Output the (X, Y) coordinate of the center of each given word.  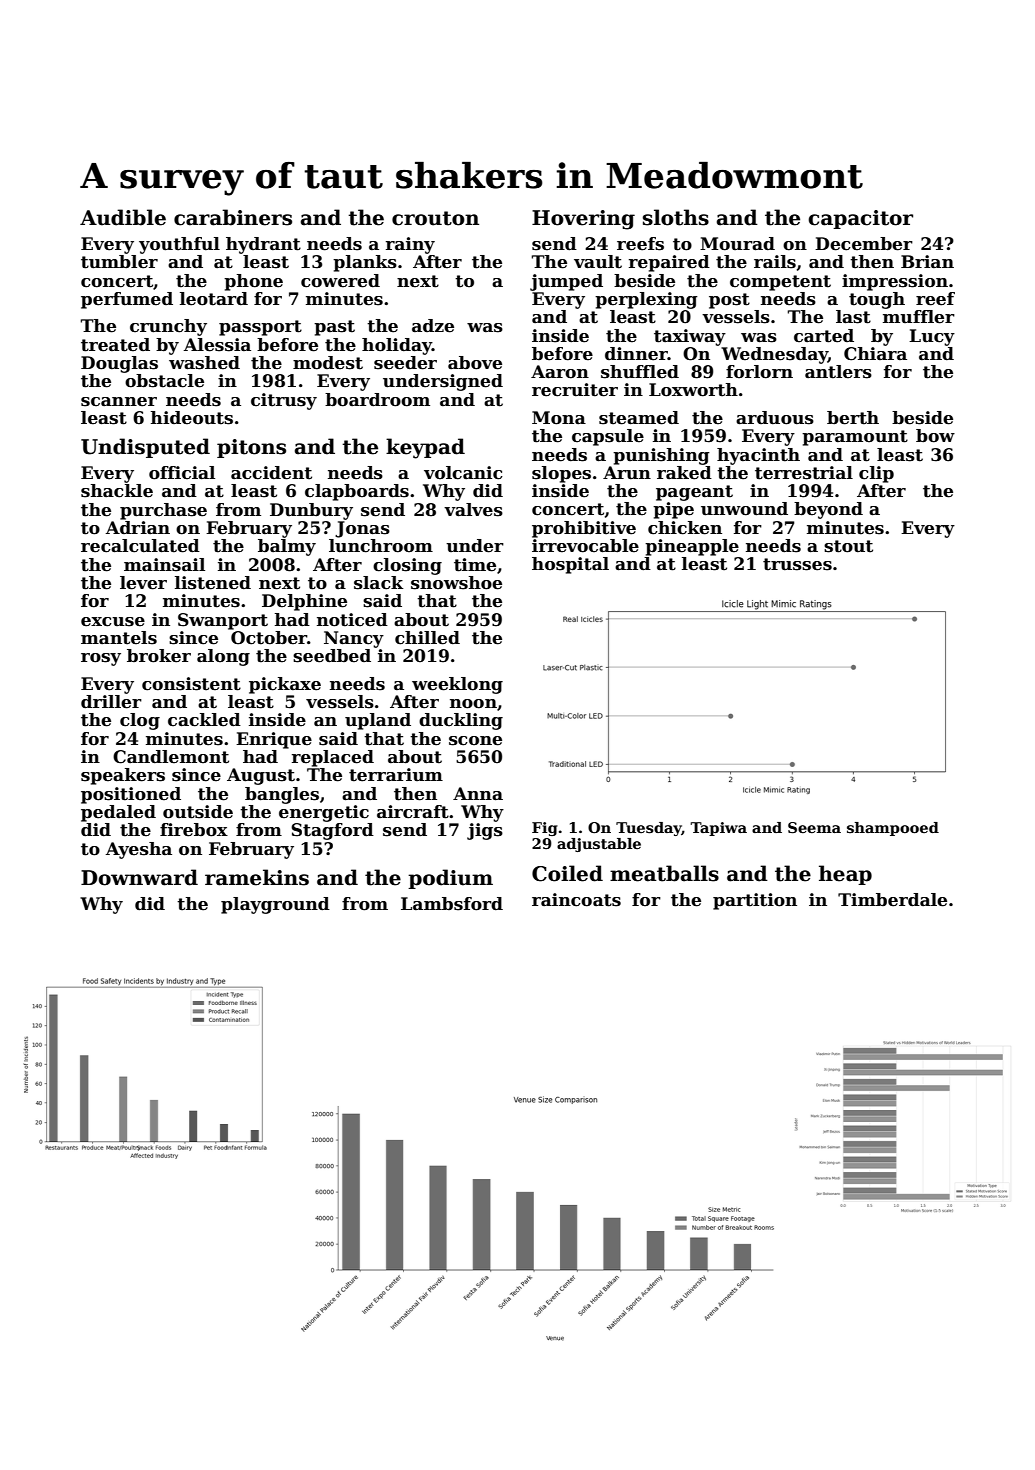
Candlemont (171, 757)
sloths (676, 217)
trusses (797, 564)
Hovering (583, 220)
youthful (179, 245)
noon (473, 704)
